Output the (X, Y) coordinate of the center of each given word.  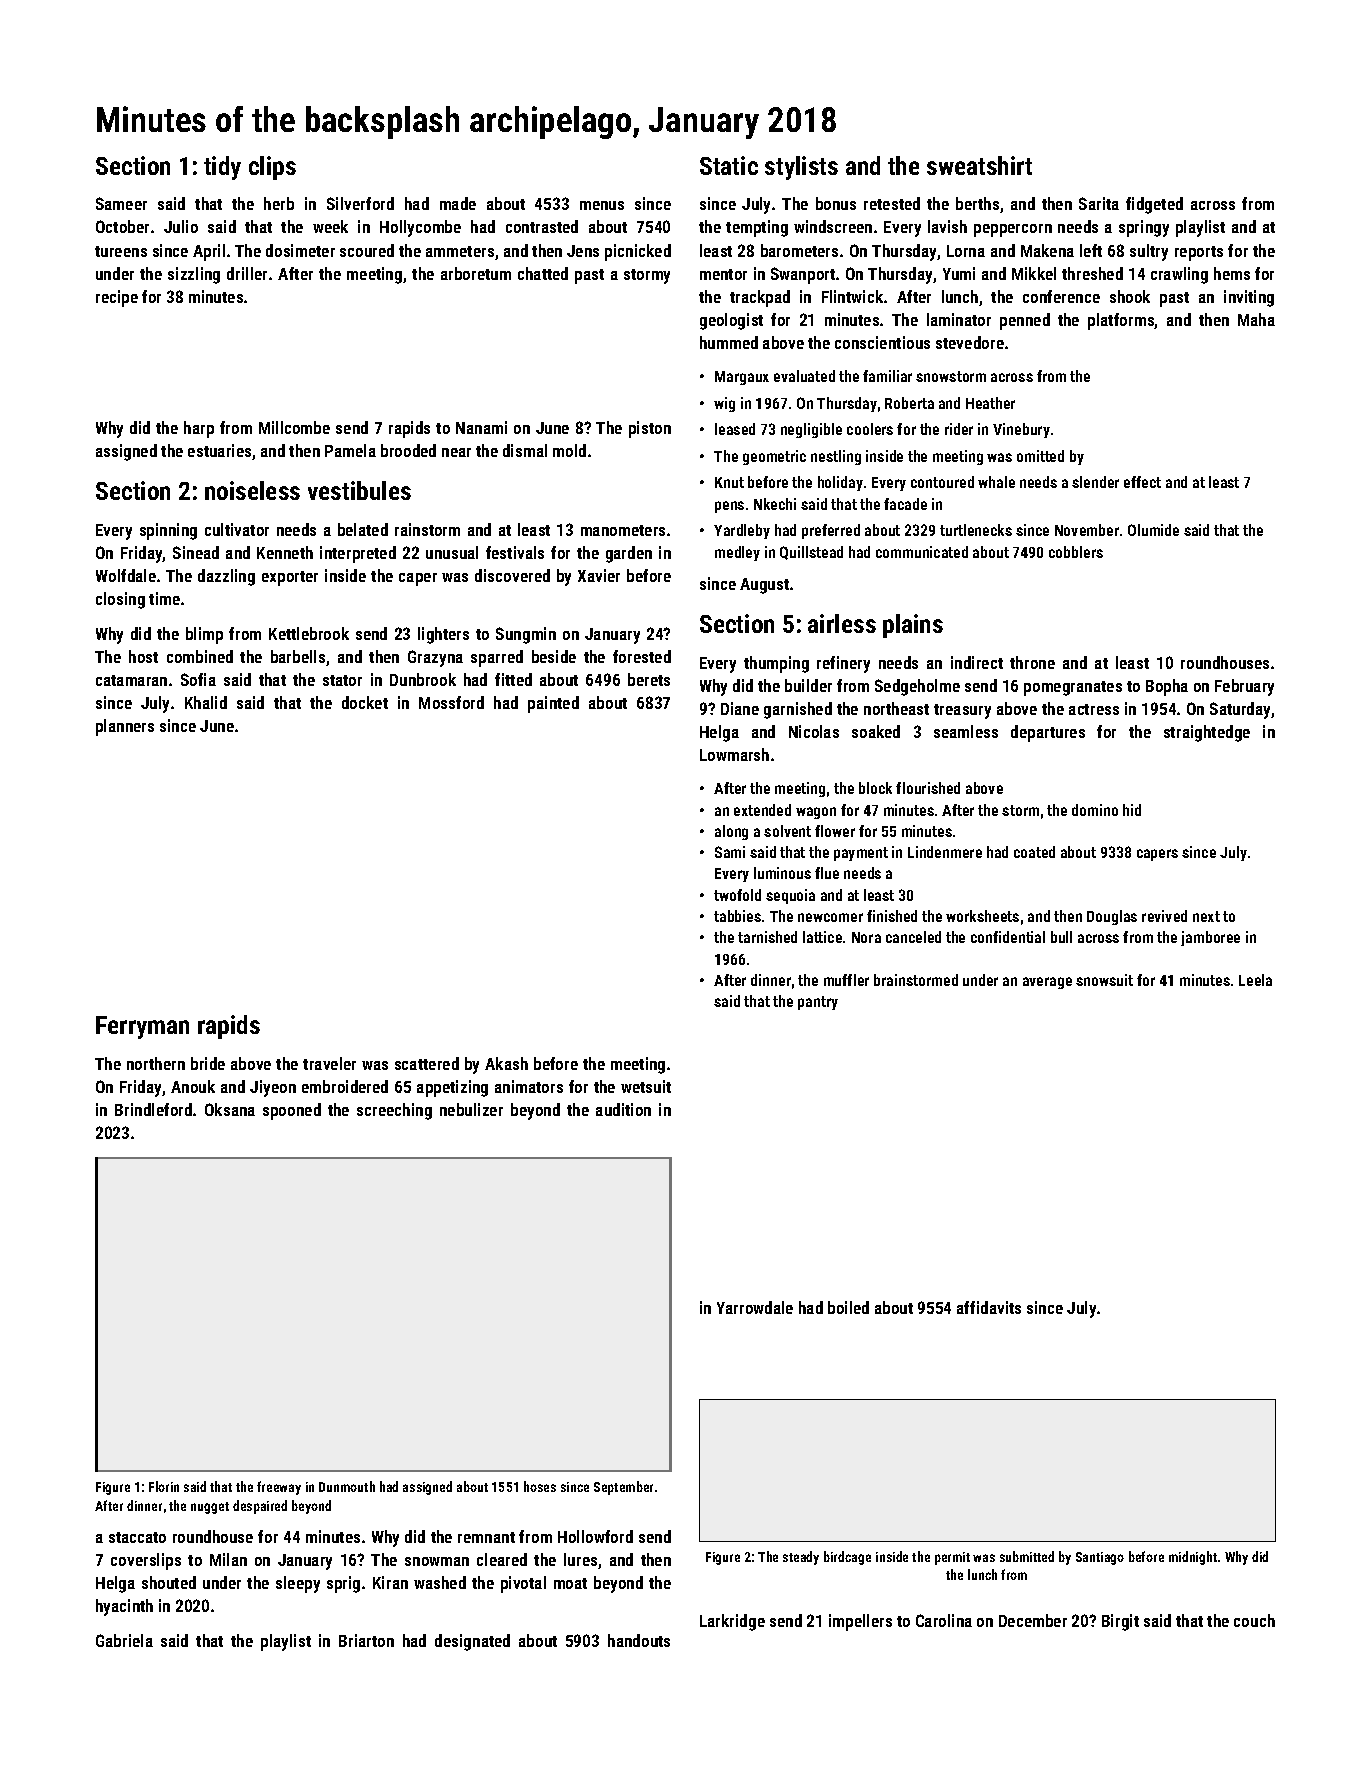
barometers (799, 250)
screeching (394, 1111)
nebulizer (471, 1109)
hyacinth (124, 1607)
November (1087, 530)
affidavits (989, 1307)
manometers (623, 530)
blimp (204, 635)
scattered (427, 1063)
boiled (848, 1307)
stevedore (970, 342)
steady (801, 1558)
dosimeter (300, 250)
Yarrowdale (755, 1307)
